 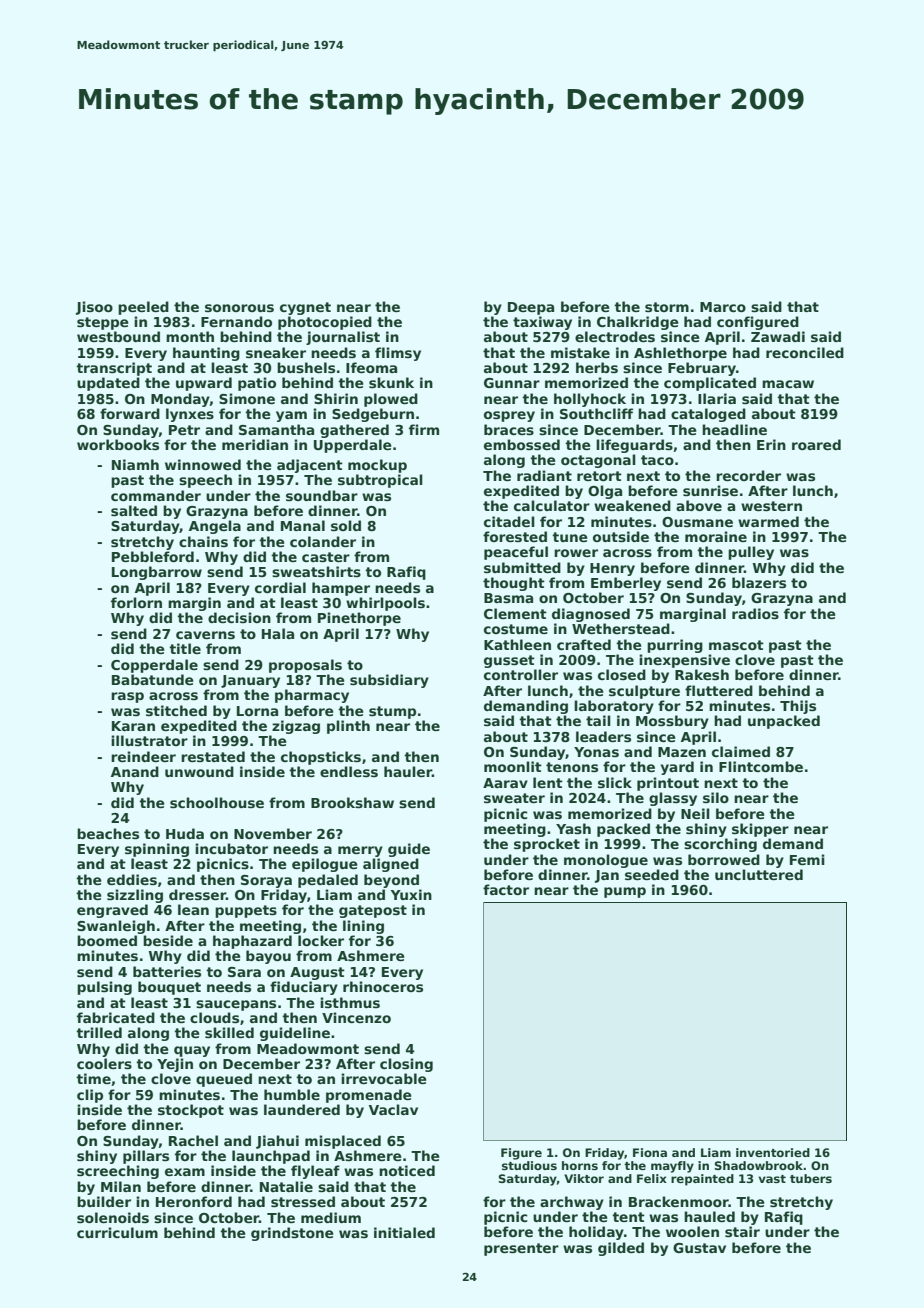 What do you see at coordinates (404, 1232) in the image?
I see `initialed` at bounding box center [404, 1232].
